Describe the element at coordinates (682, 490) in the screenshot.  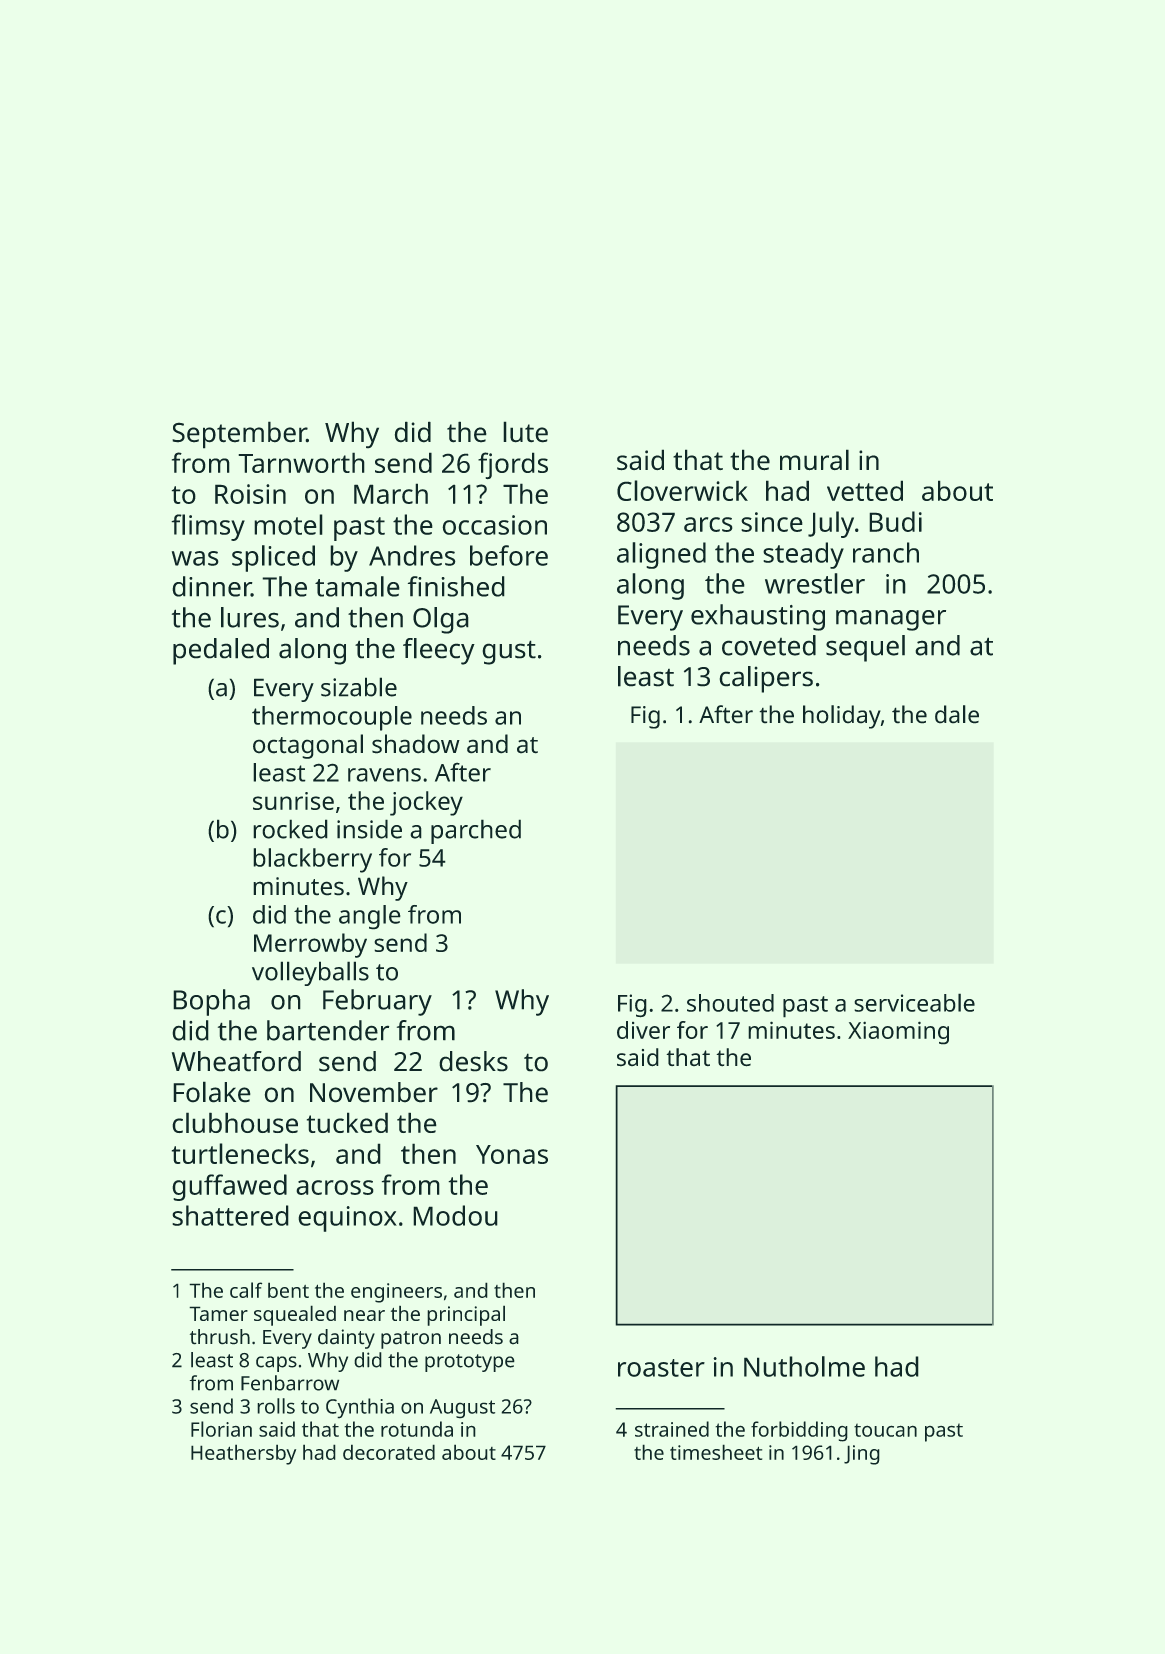
I see `Cloverwick` at that location.
